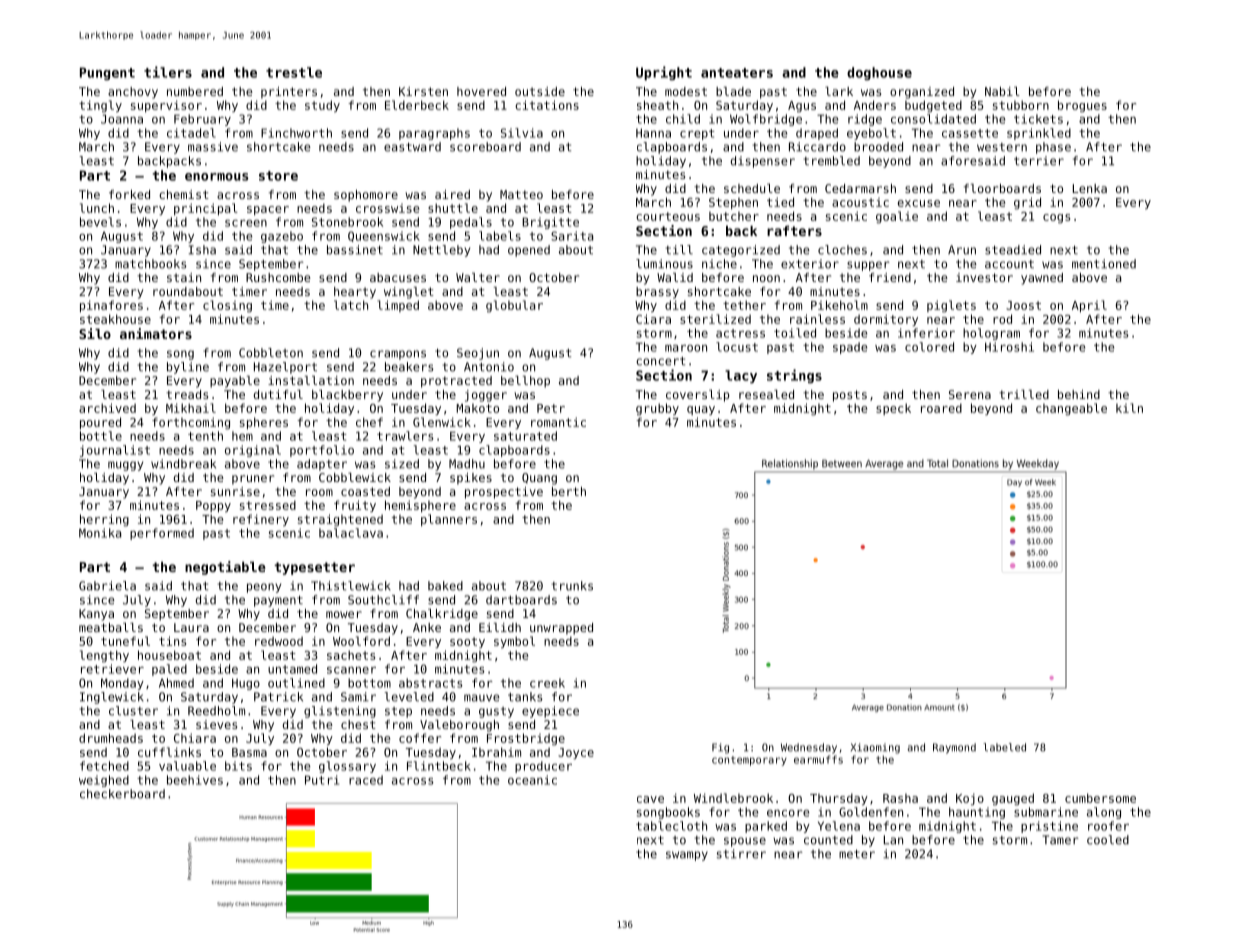 The width and height of the screenshot is (1233, 952). I want to click on dispenser, so click(763, 162).
